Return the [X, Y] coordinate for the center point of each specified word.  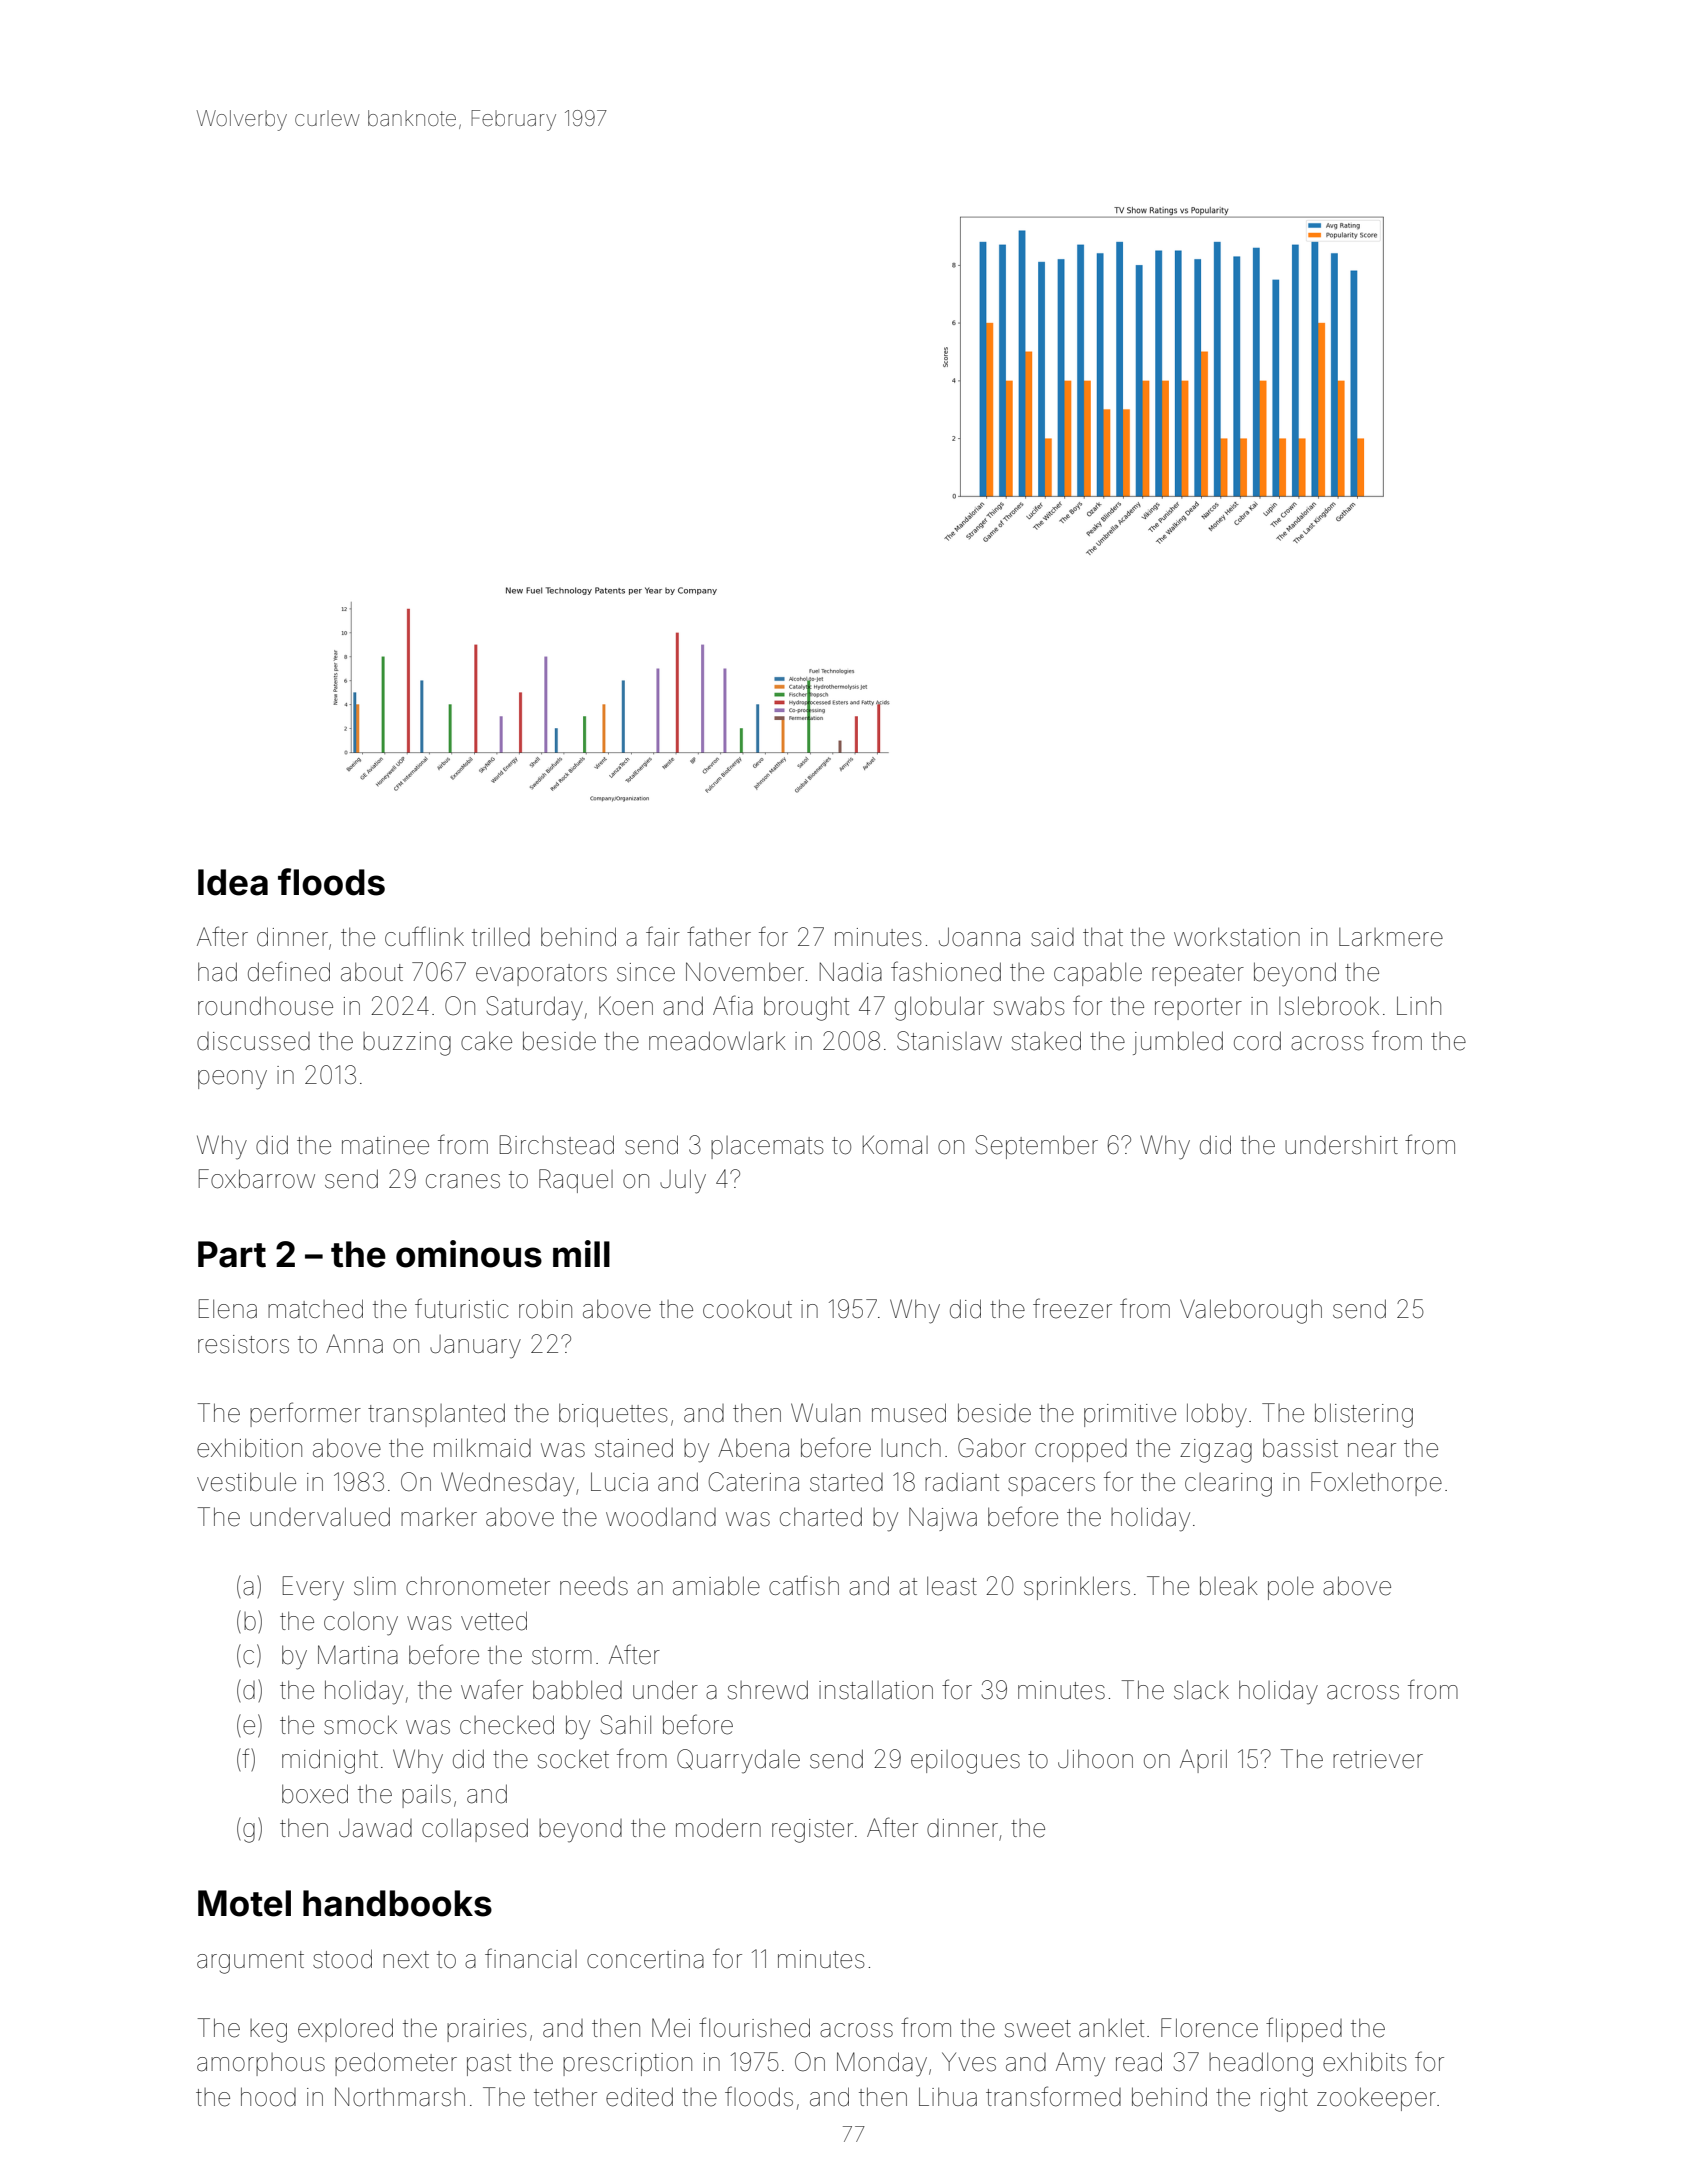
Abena [753, 1448]
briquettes [613, 1415]
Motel [244, 1903]
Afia [733, 1005]
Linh [1419, 1005]
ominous [469, 1254]
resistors [243, 1344]
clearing [1228, 1485]
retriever [1378, 1759]
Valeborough [1251, 1311]
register [812, 1831]
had [217, 972]
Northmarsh [400, 2097]
